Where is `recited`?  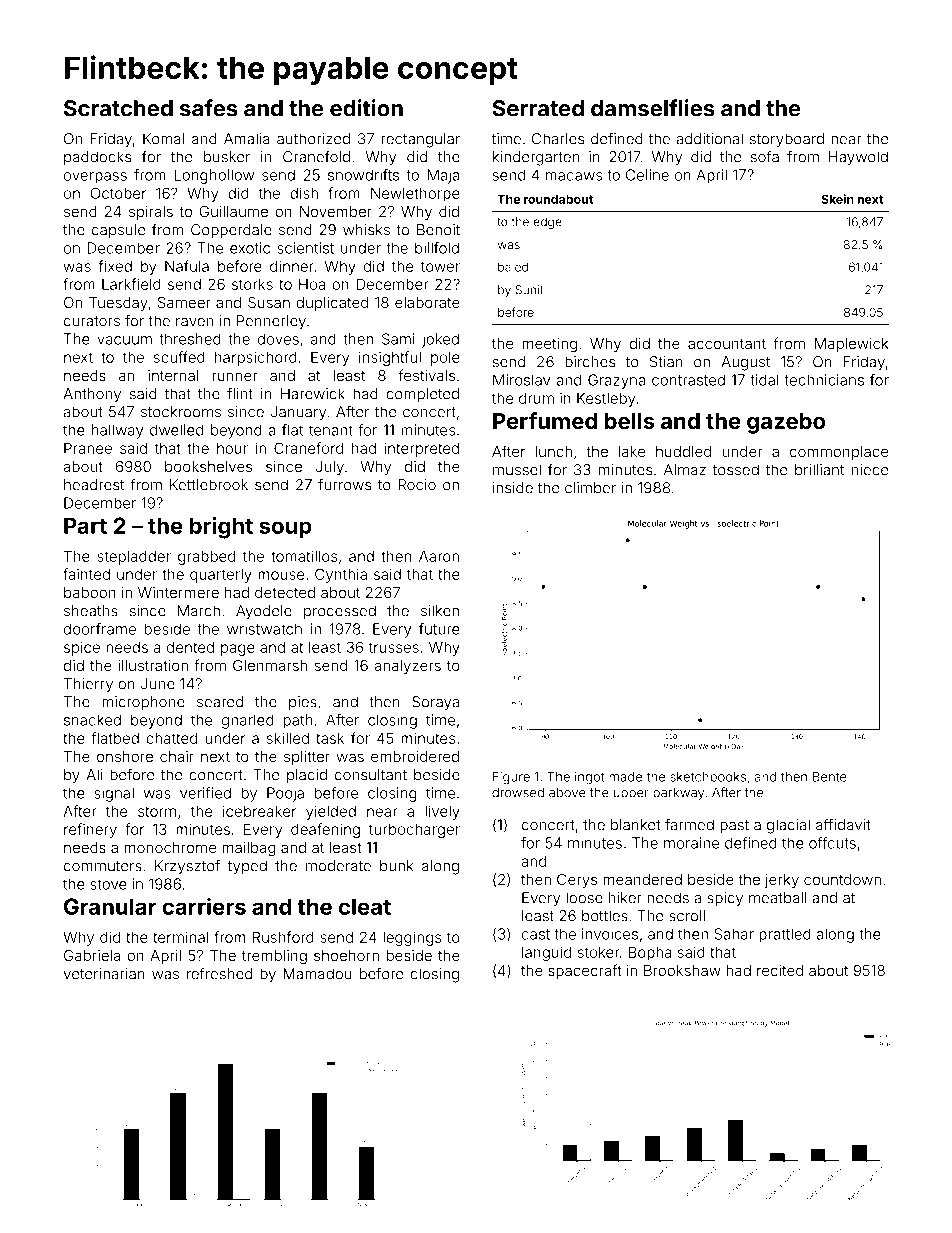
recited is located at coordinates (780, 970).
